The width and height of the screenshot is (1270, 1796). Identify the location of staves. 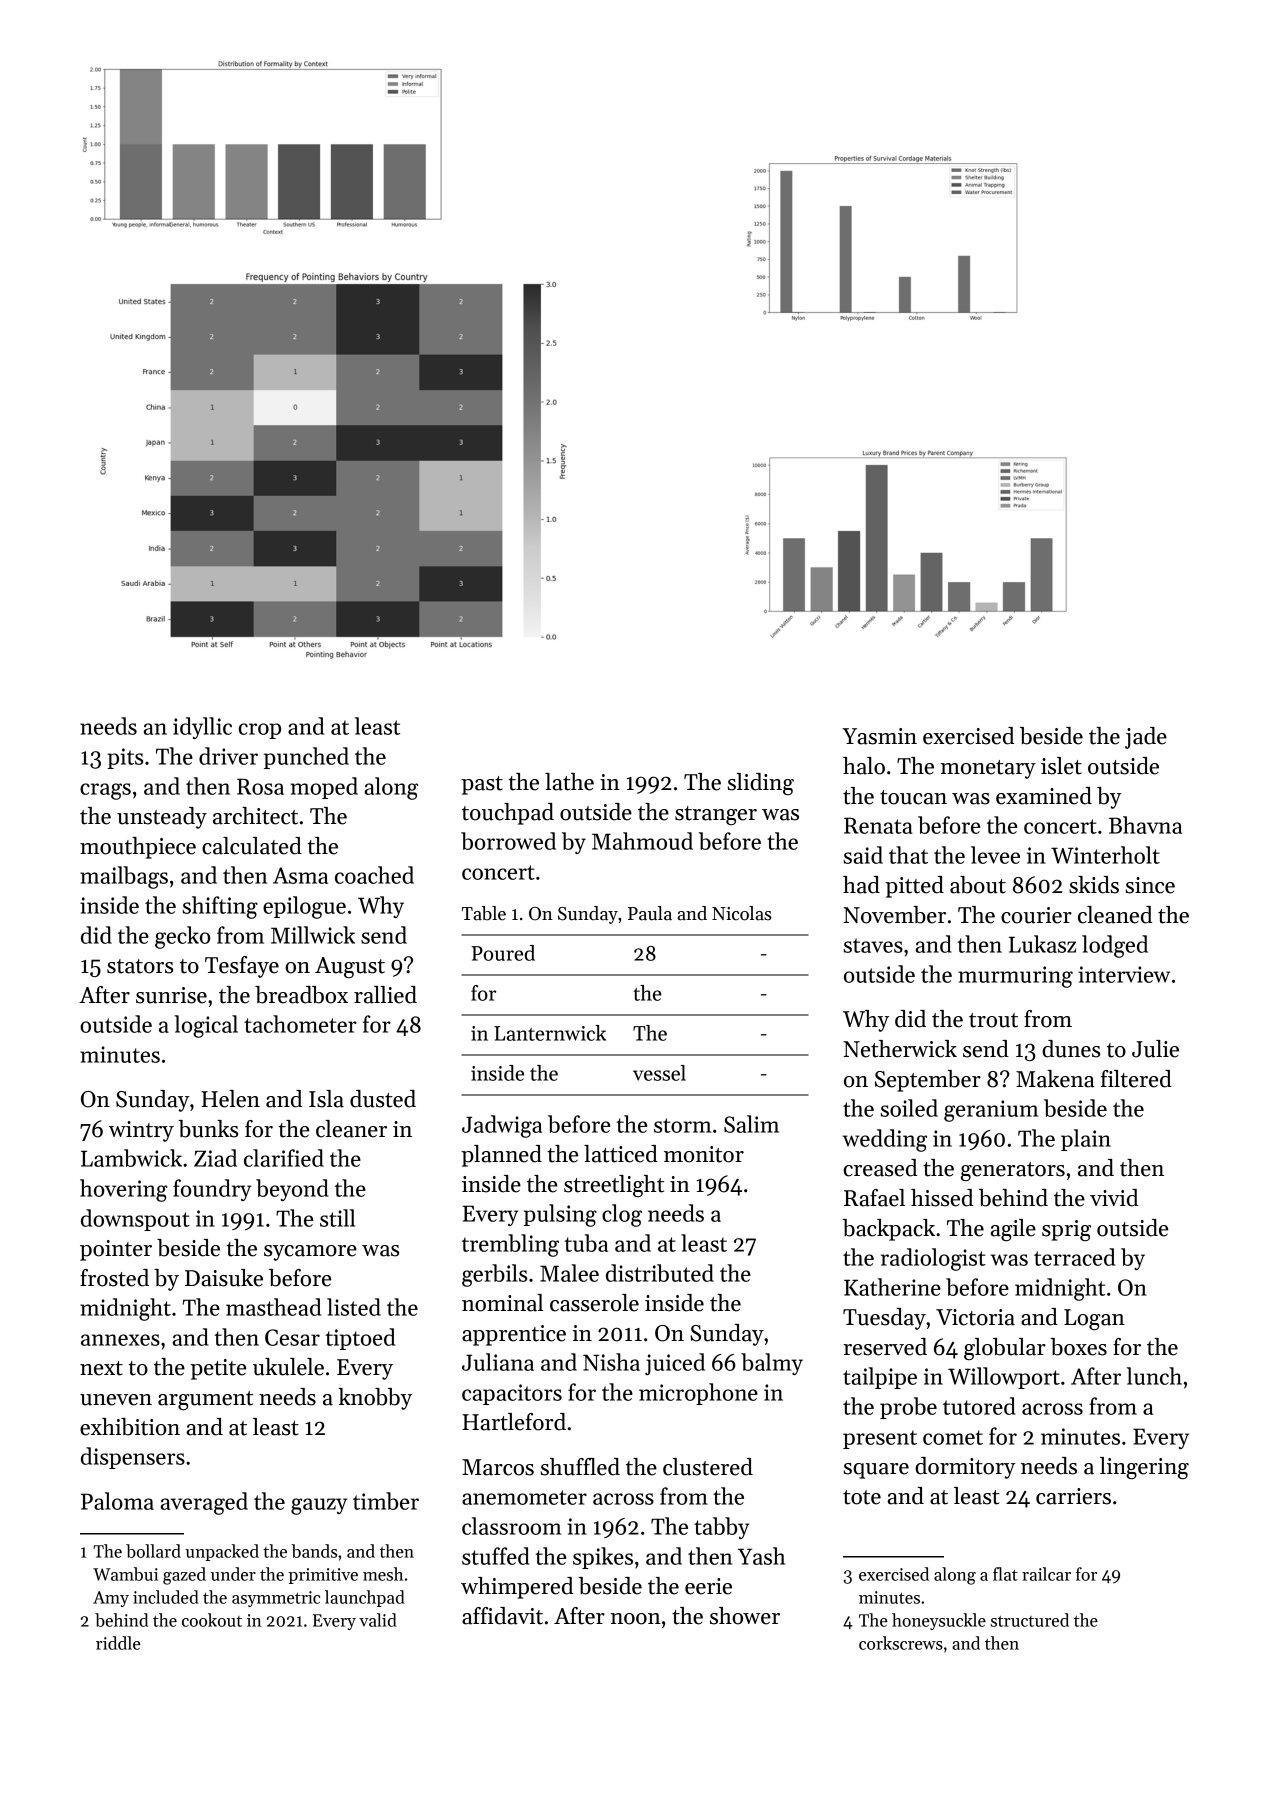
(873, 945).
